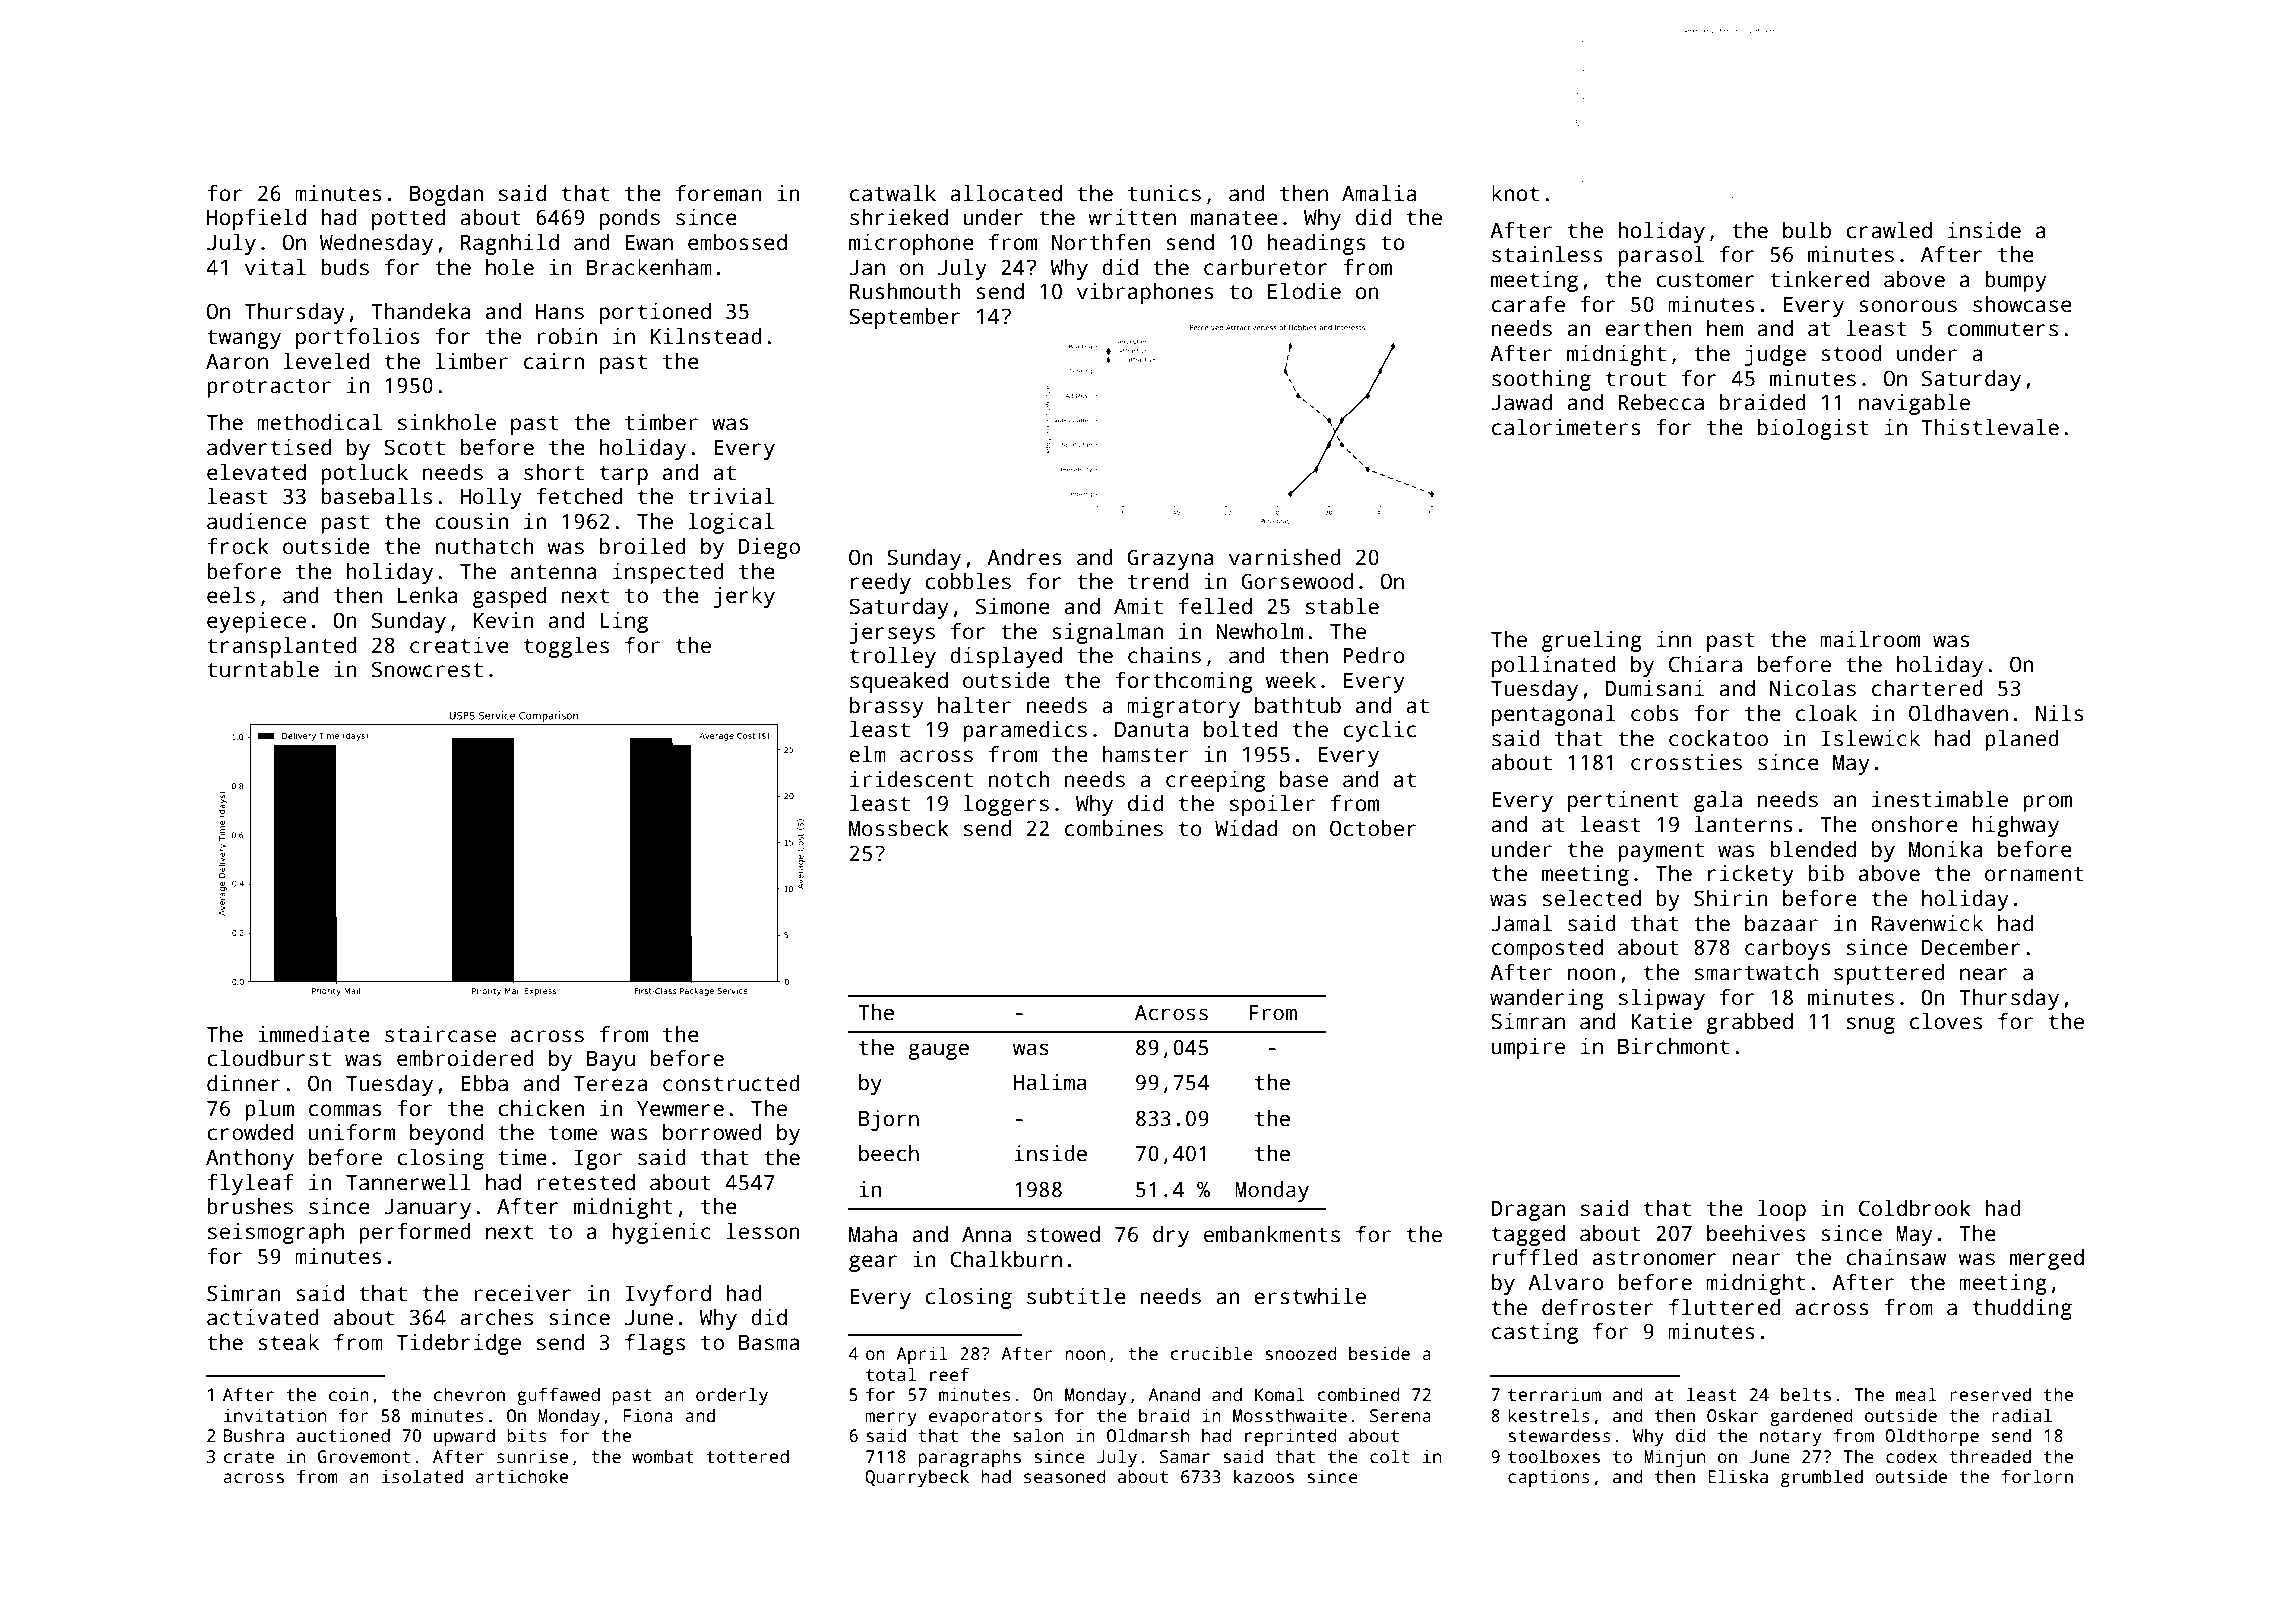  What do you see at coordinates (1813, 688) in the screenshot?
I see `Nicolas` at bounding box center [1813, 688].
